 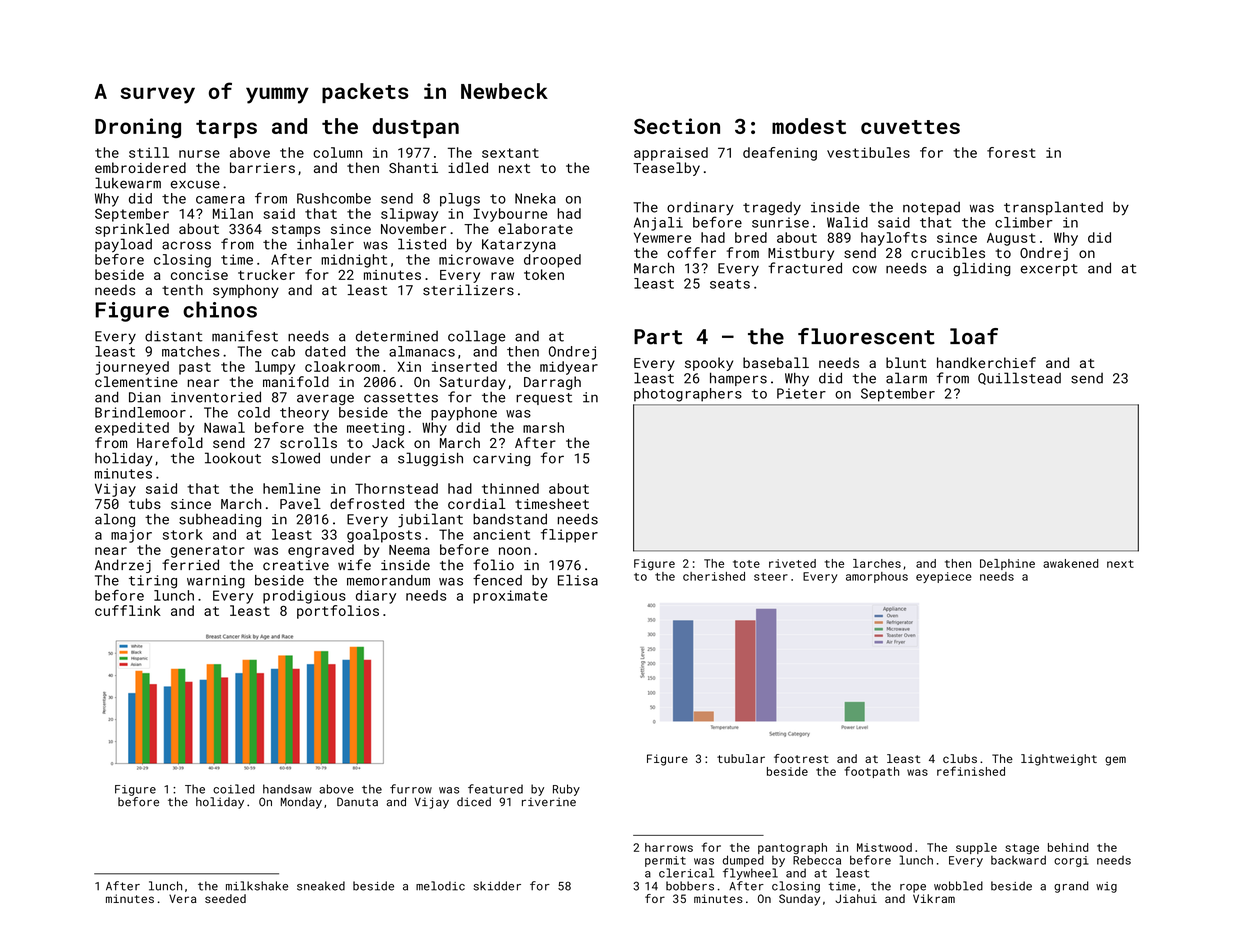 What do you see at coordinates (910, 127) in the screenshot?
I see `cuvettes` at bounding box center [910, 127].
